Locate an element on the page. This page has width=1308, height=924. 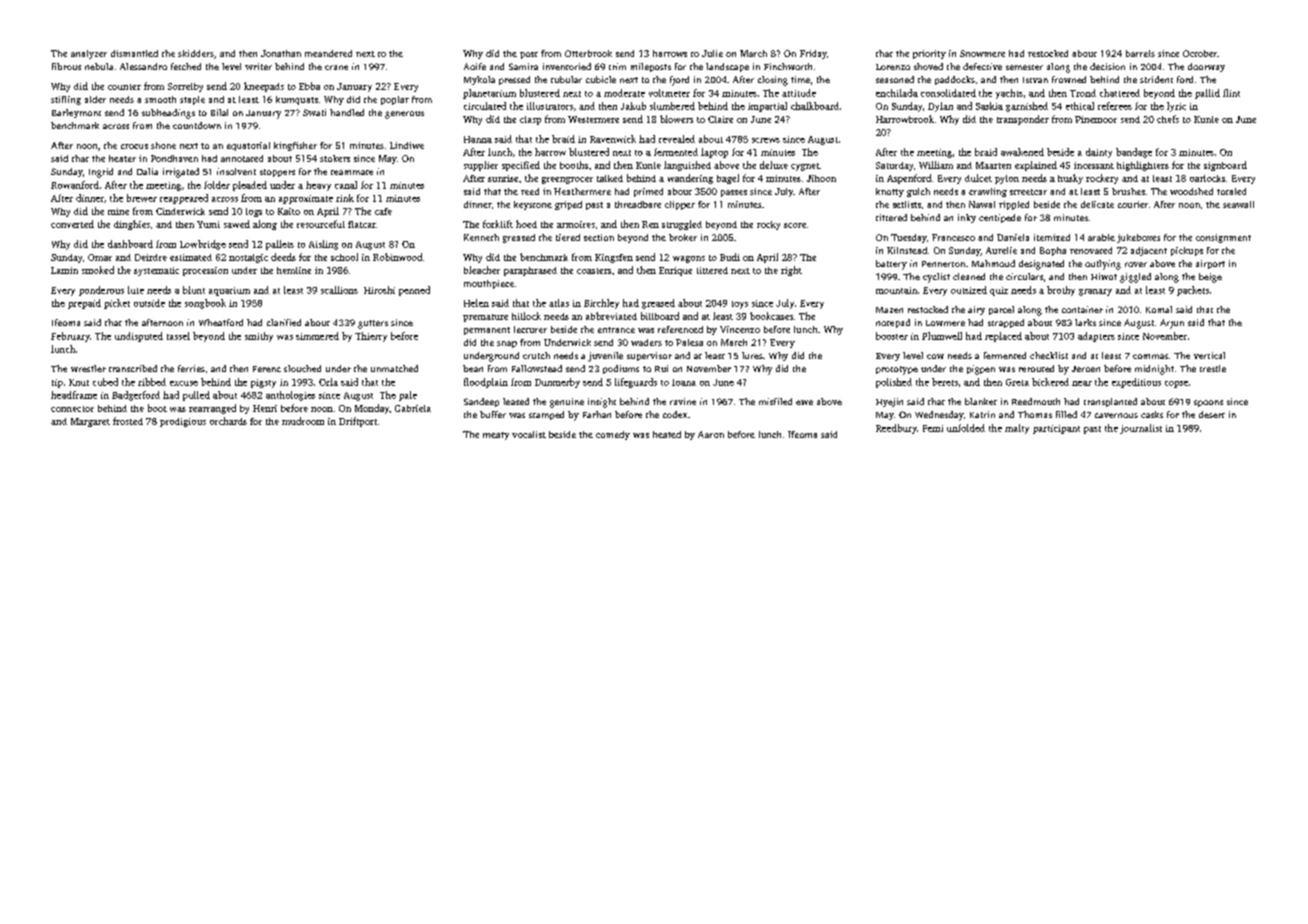
chefs is located at coordinates (1168, 119).
